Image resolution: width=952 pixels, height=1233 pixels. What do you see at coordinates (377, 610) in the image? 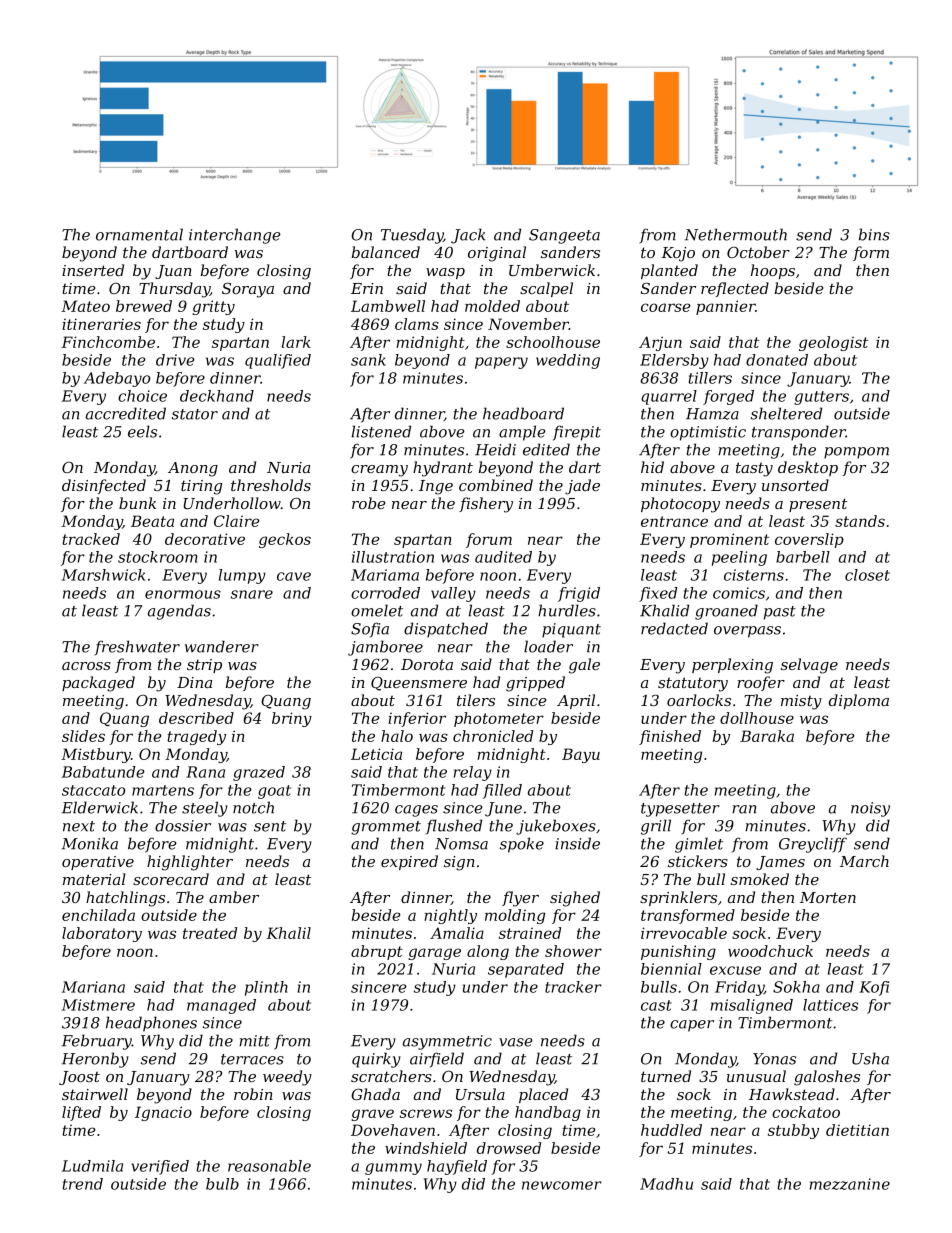
I see `omelet` at bounding box center [377, 610].
